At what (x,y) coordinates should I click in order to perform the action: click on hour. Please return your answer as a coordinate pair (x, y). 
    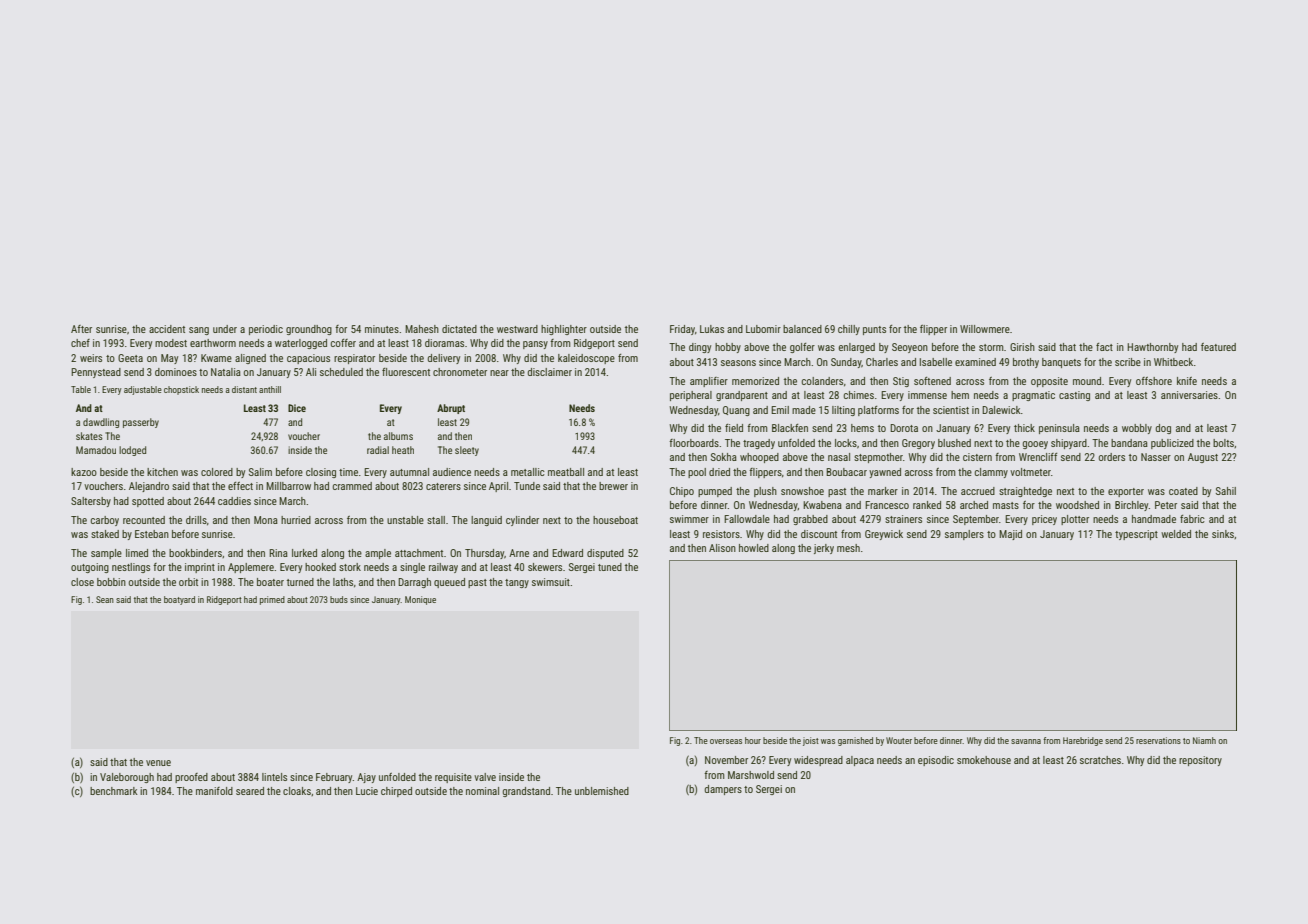
    Looking at the image, I should click on (753, 740).
